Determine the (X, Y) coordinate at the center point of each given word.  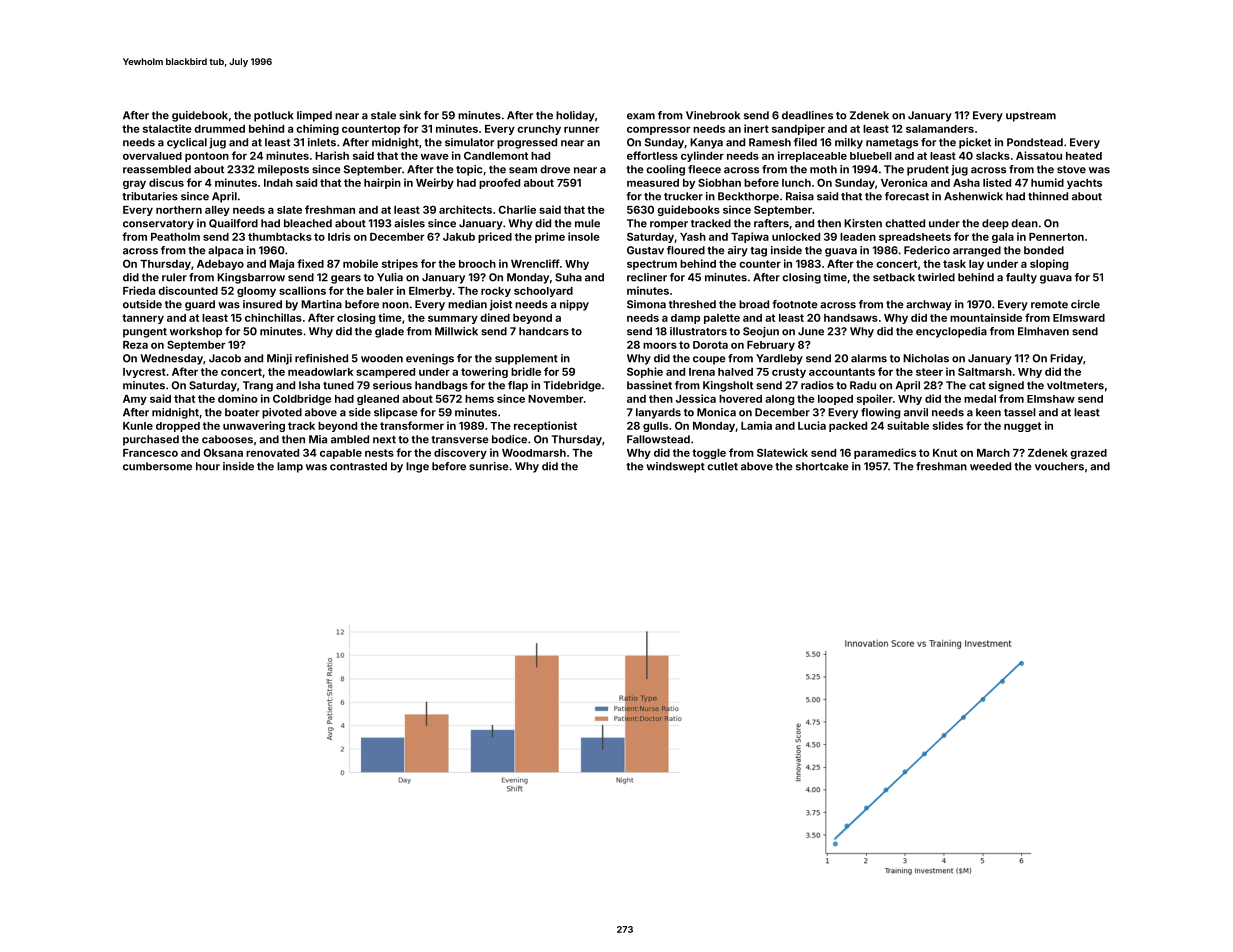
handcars (544, 331)
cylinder (702, 156)
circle (1085, 304)
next (384, 440)
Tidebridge (572, 386)
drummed (219, 129)
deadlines (807, 115)
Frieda (139, 290)
